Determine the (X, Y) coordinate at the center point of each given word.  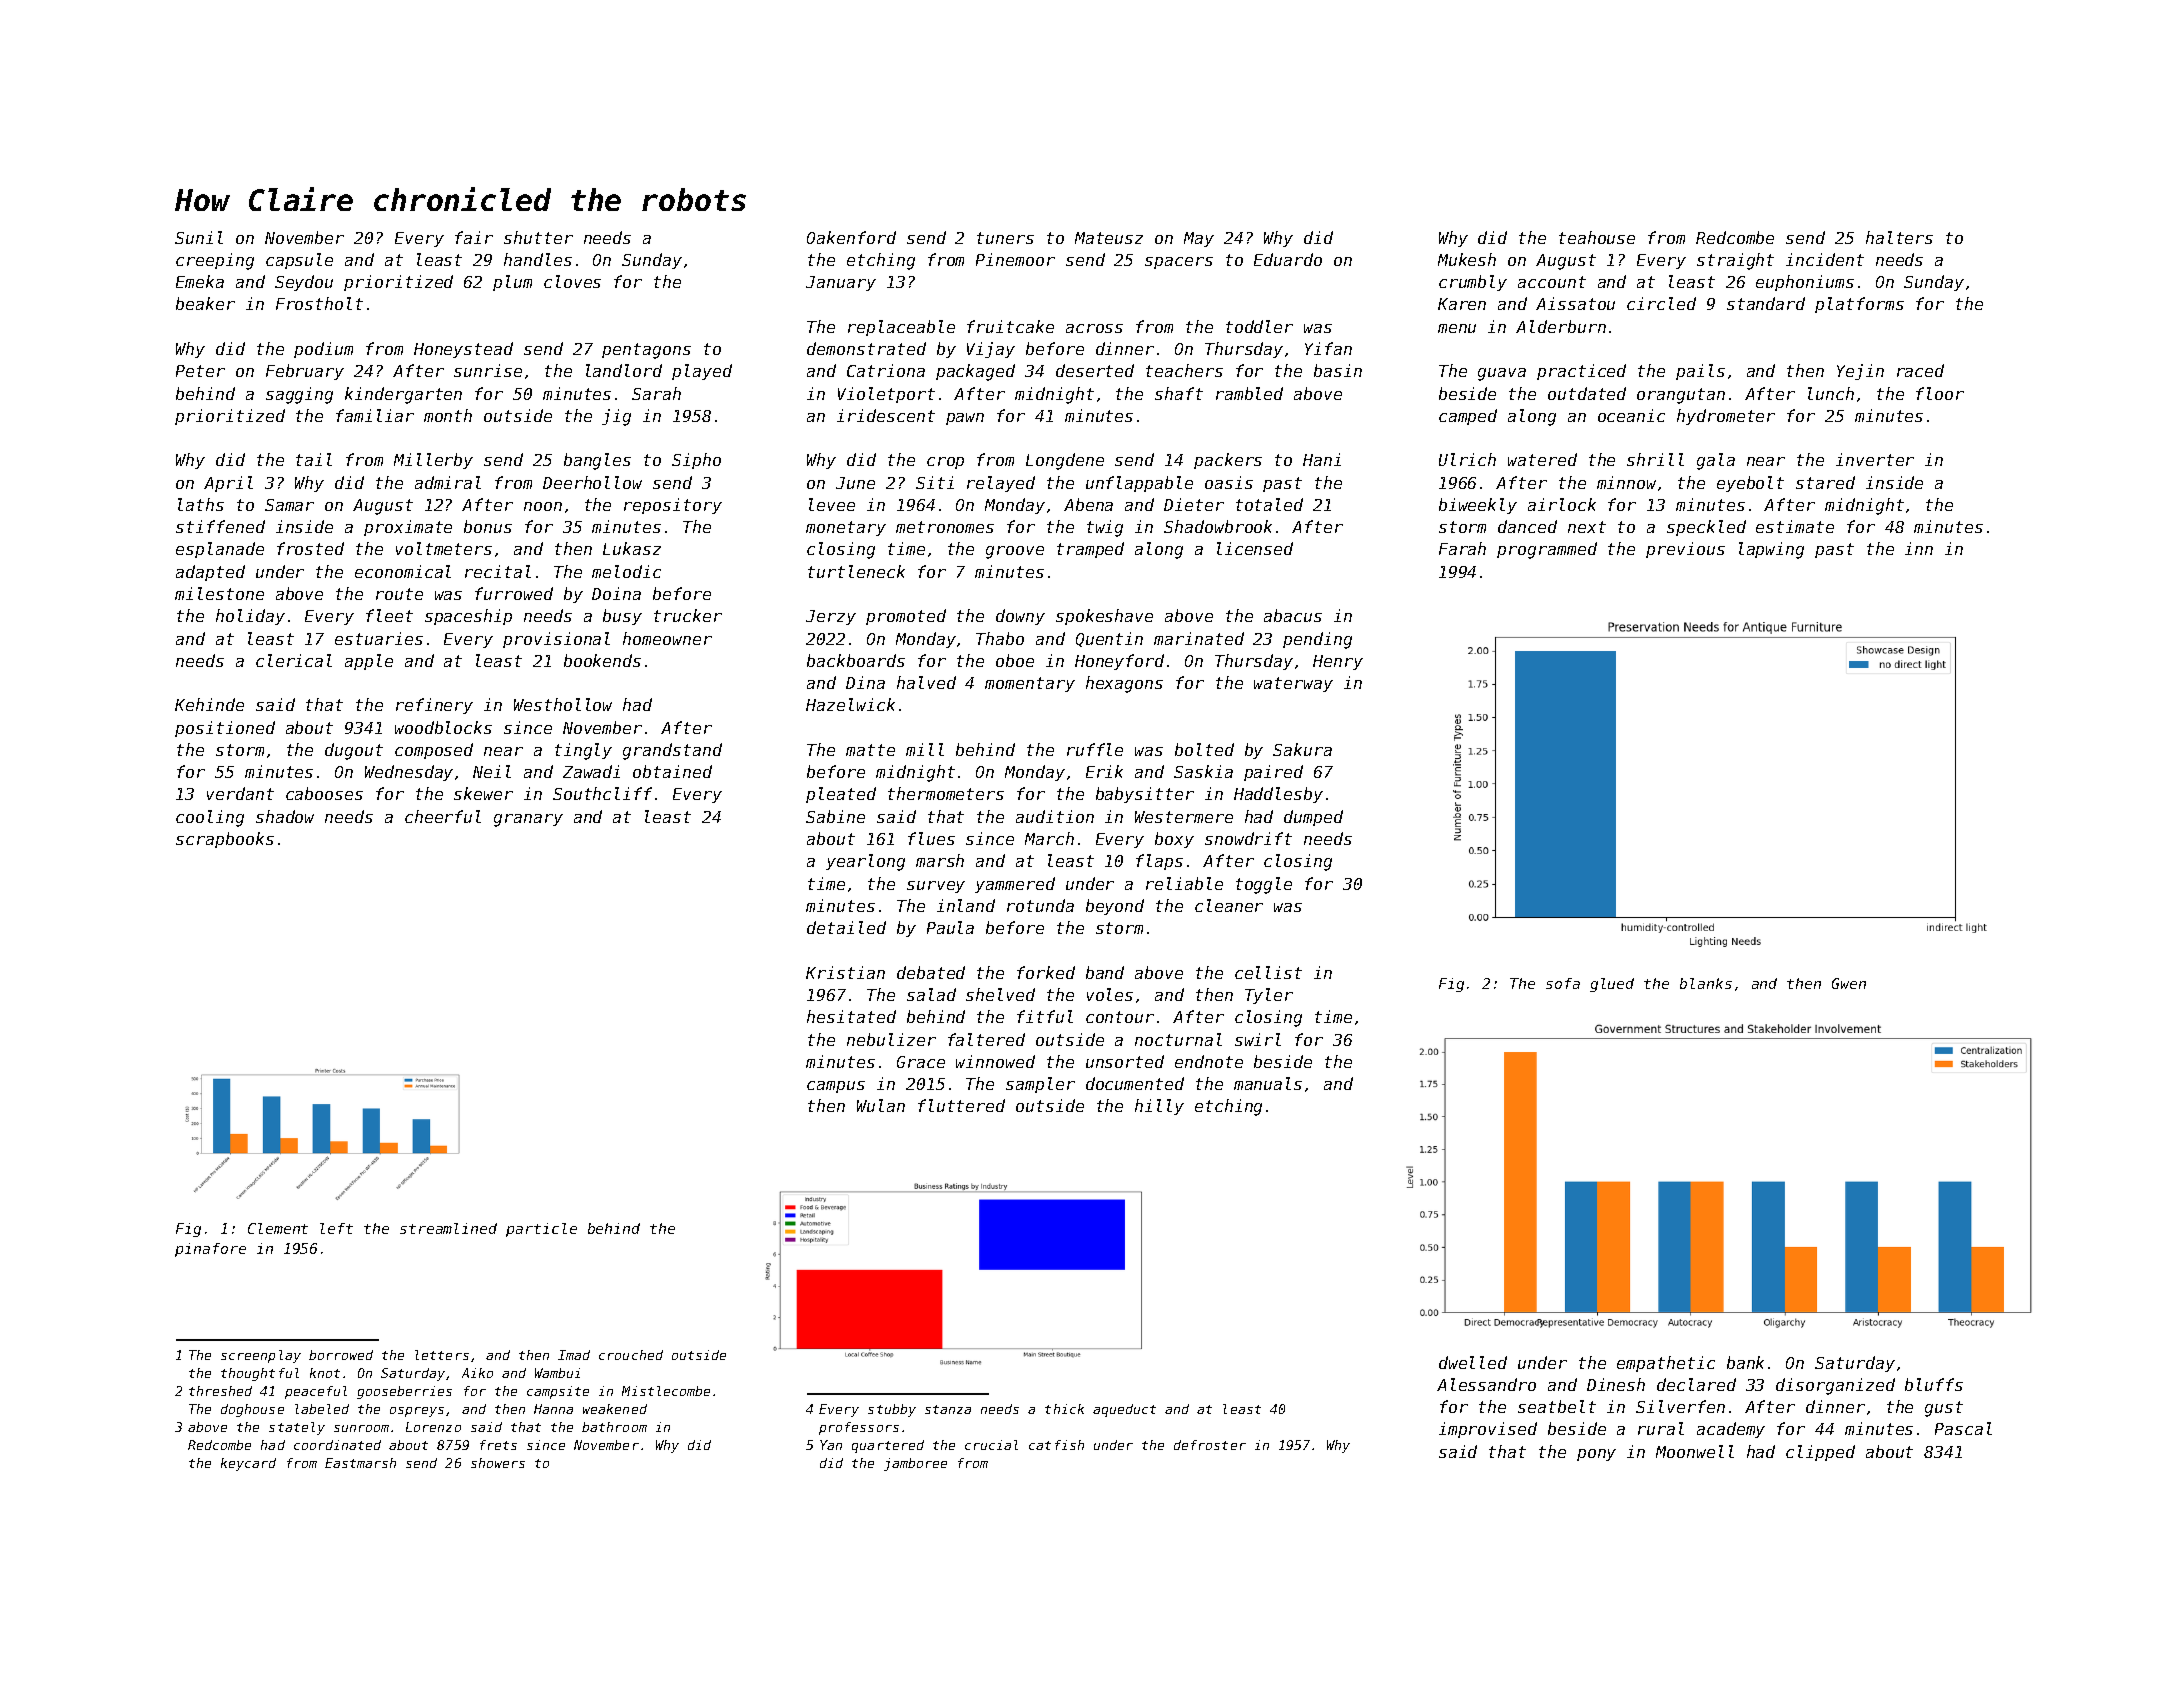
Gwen (1849, 983)
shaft (1179, 393)
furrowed (514, 593)
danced (1527, 526)
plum (512, 283)
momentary (1030, 684)
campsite (558, 1392)
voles (1110, 994)
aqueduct (1124, 1410)
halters (1899, 237)
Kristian (845, 972)
